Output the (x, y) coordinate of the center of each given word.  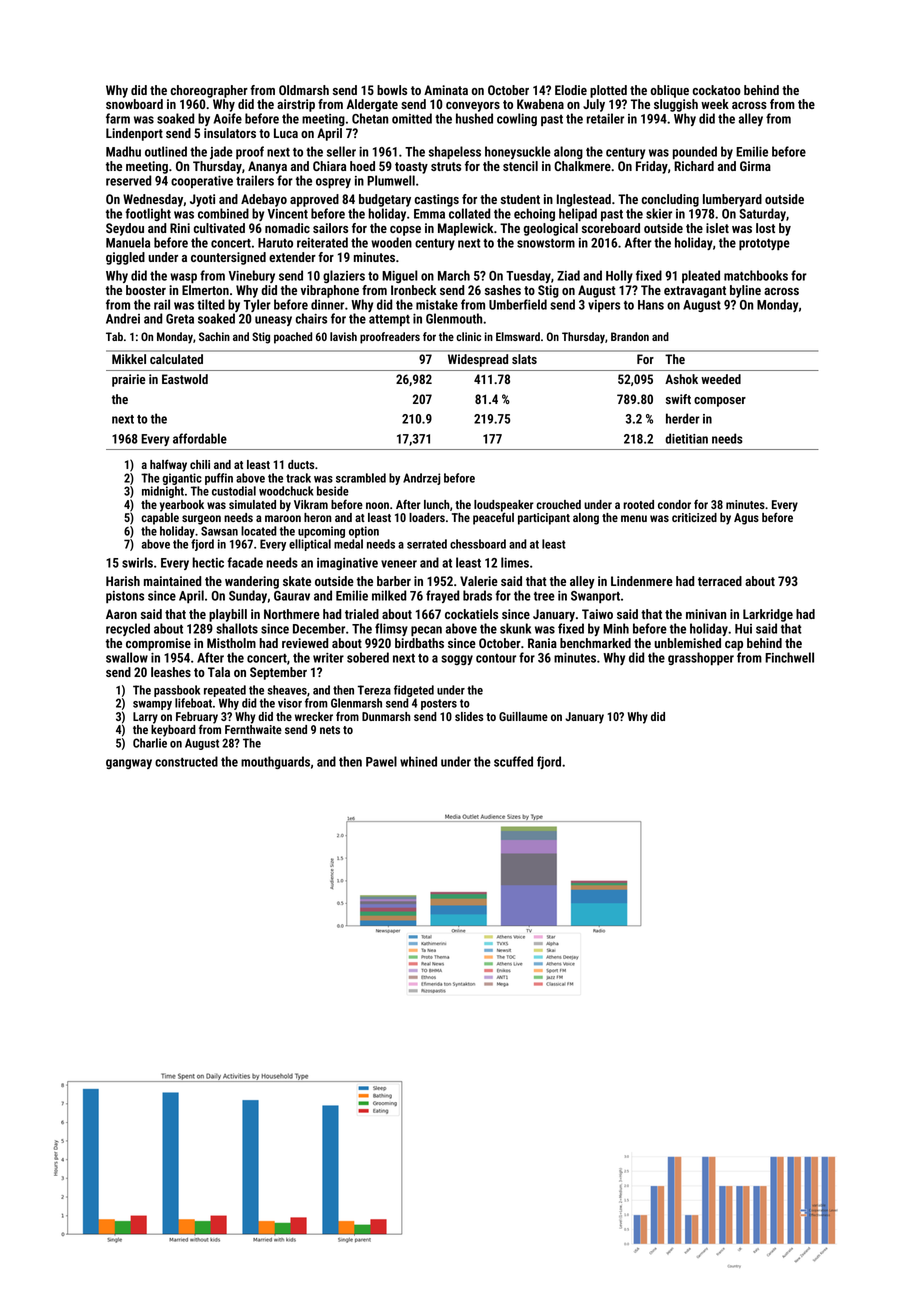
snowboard (134, 104)
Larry (145, 718)
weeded (721, 379)
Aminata (446, 90)
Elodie (571, 90)
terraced (720, 581)
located (259, 531)
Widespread (478, 360)
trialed (362, 614)
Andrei (123, 318)
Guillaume (523, 716)
